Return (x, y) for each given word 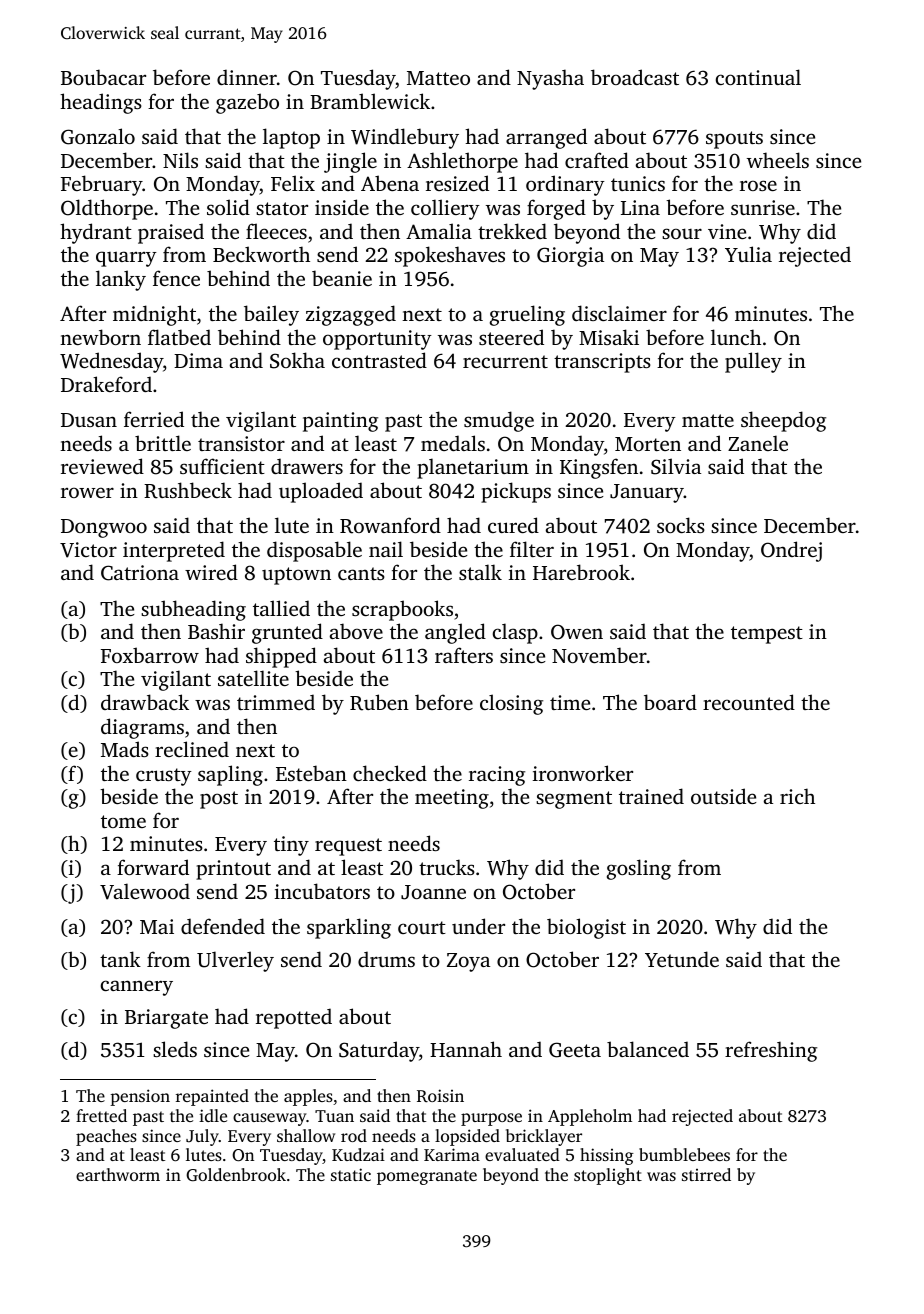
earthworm (118, 1174)
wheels (778, 160)
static (351, 1174)
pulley (753, 362)
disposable (314, 551)
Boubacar (103, 77)
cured (513, 525)
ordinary (565, 185)
